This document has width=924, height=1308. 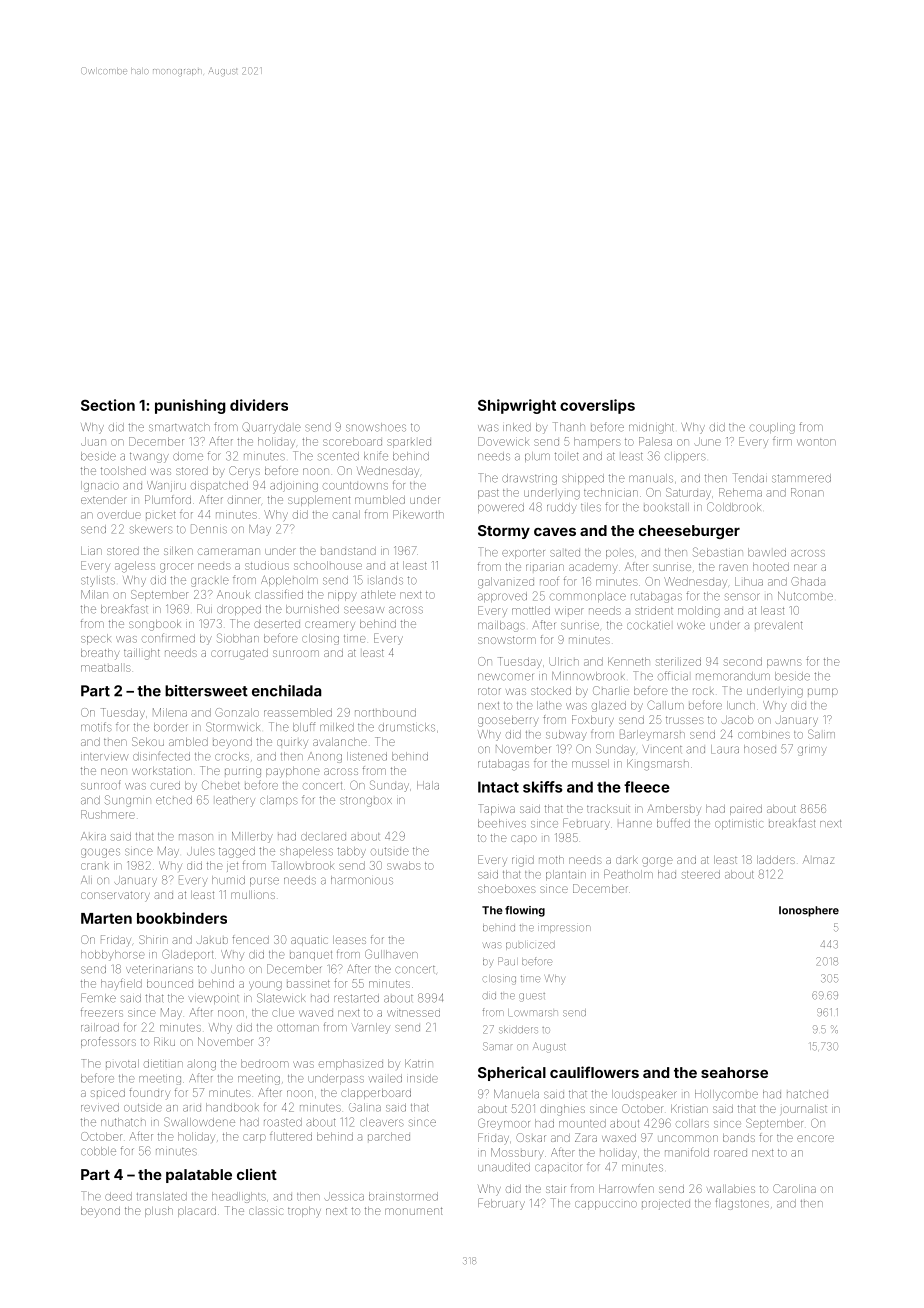 I want to click on June, so click(x=707, y=441).
